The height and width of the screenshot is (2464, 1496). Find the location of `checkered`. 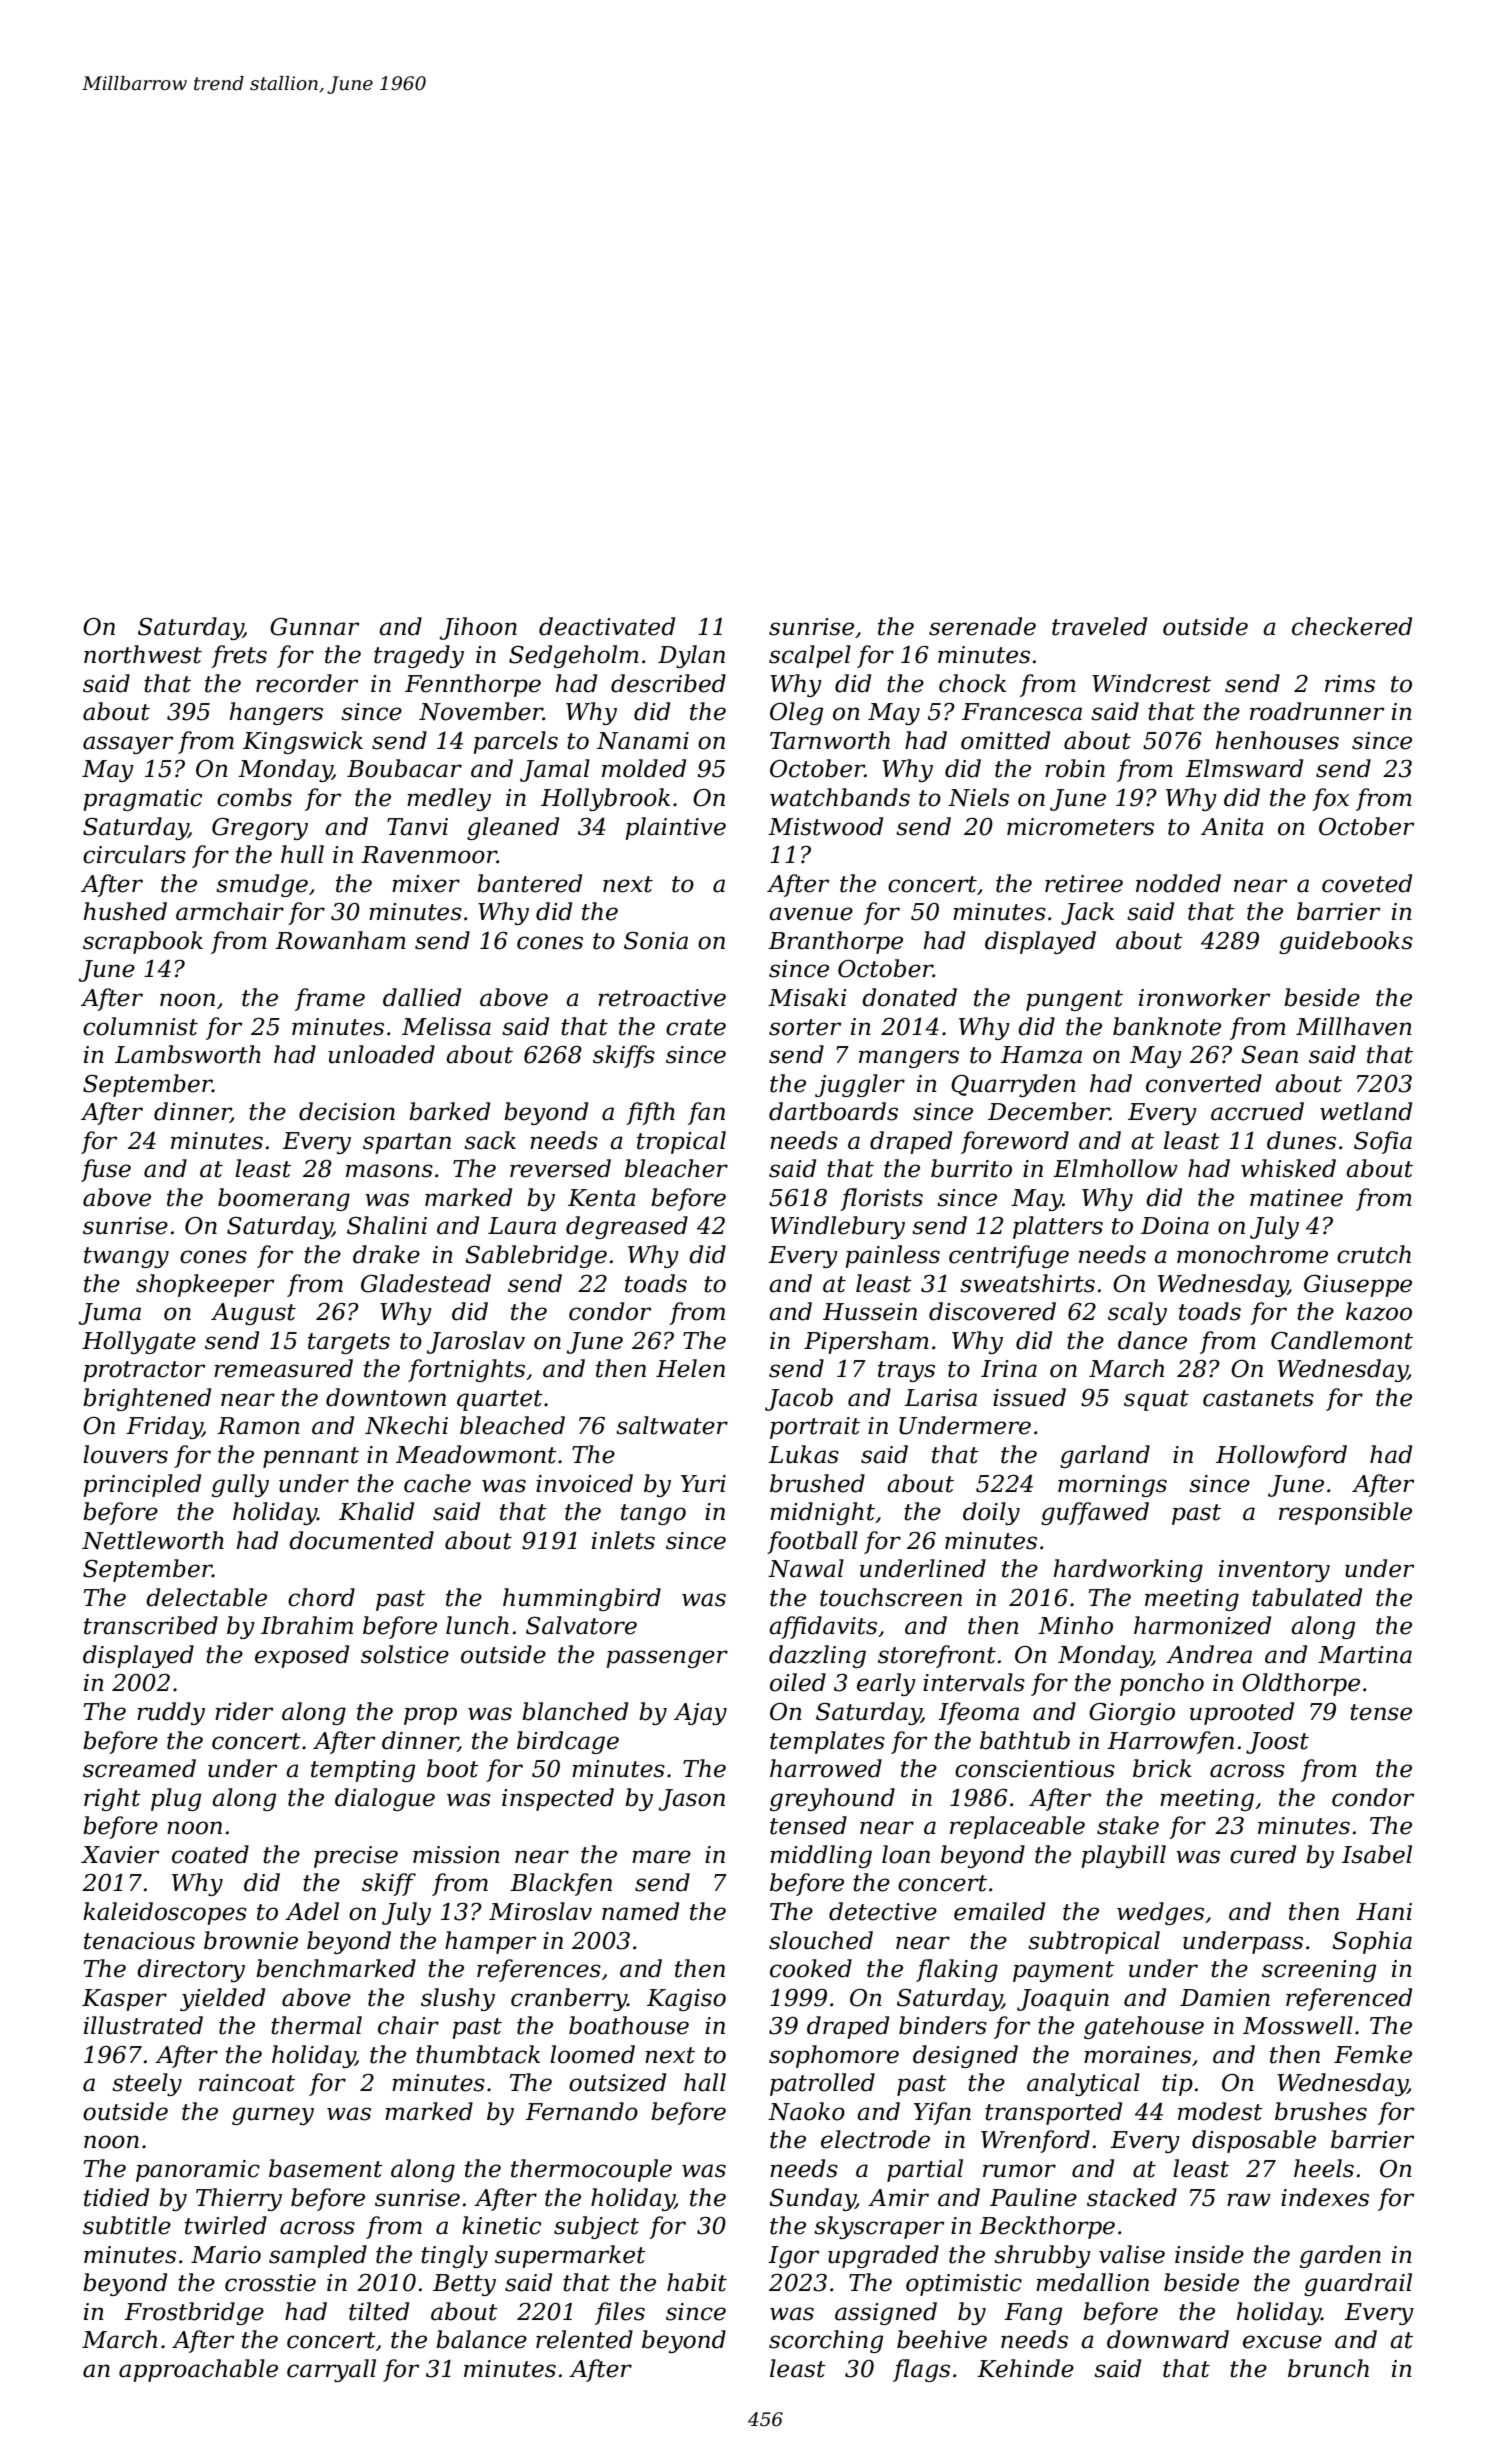

checkered is located at coordinates (1352, 626).
